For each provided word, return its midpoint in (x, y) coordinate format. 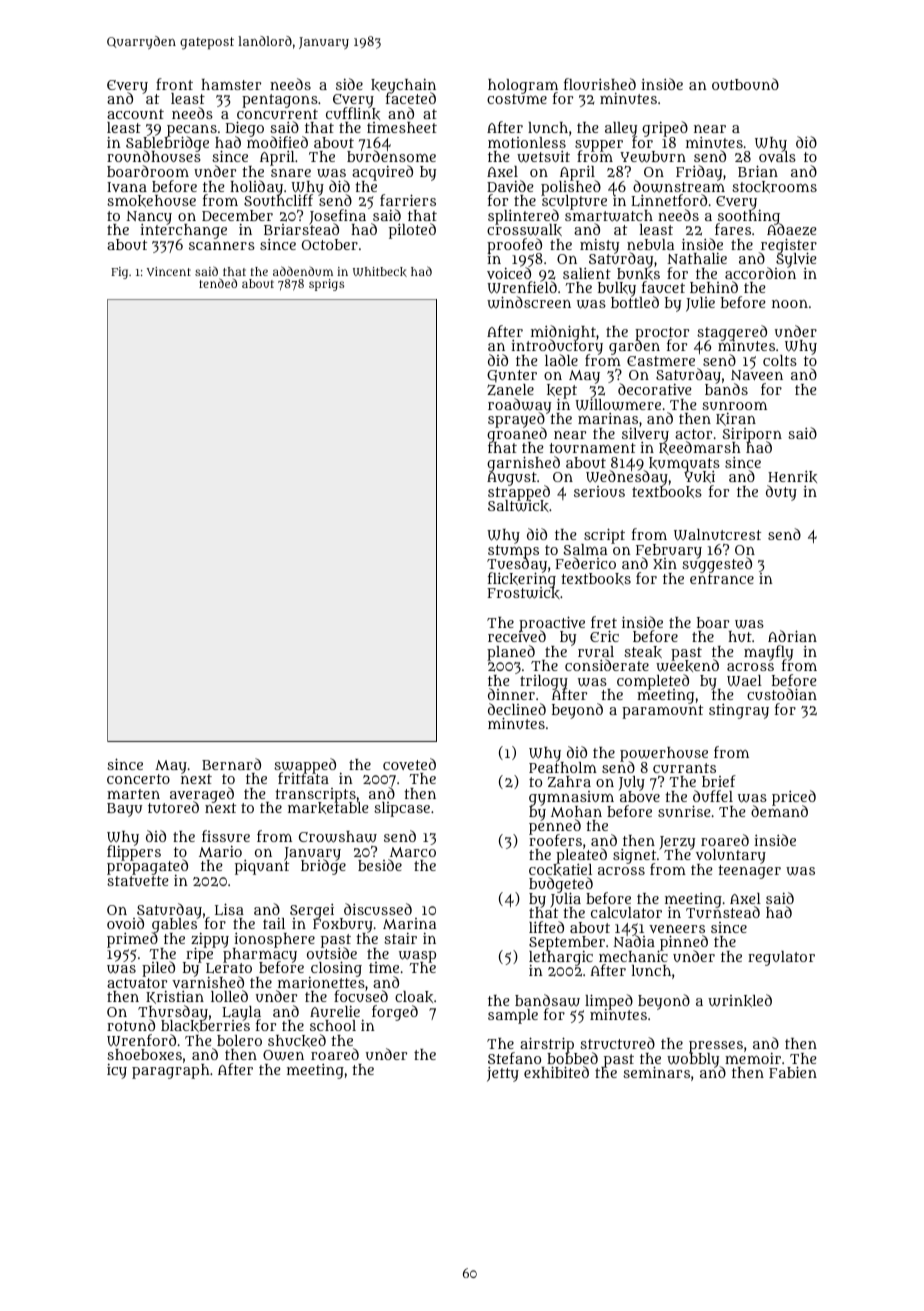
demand (779, 811)
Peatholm (563, 767)
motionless (527, 142)
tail (274, 923)
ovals (777, 157)
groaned (517, 435)
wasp (417, 957)
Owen (283, 1055)
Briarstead (301, 229)
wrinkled (740, 1000)
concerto (138, 779)
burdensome (391, 156)
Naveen (757, 375)
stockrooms (774, 187)
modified (277, 142)
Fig (119, 273)
